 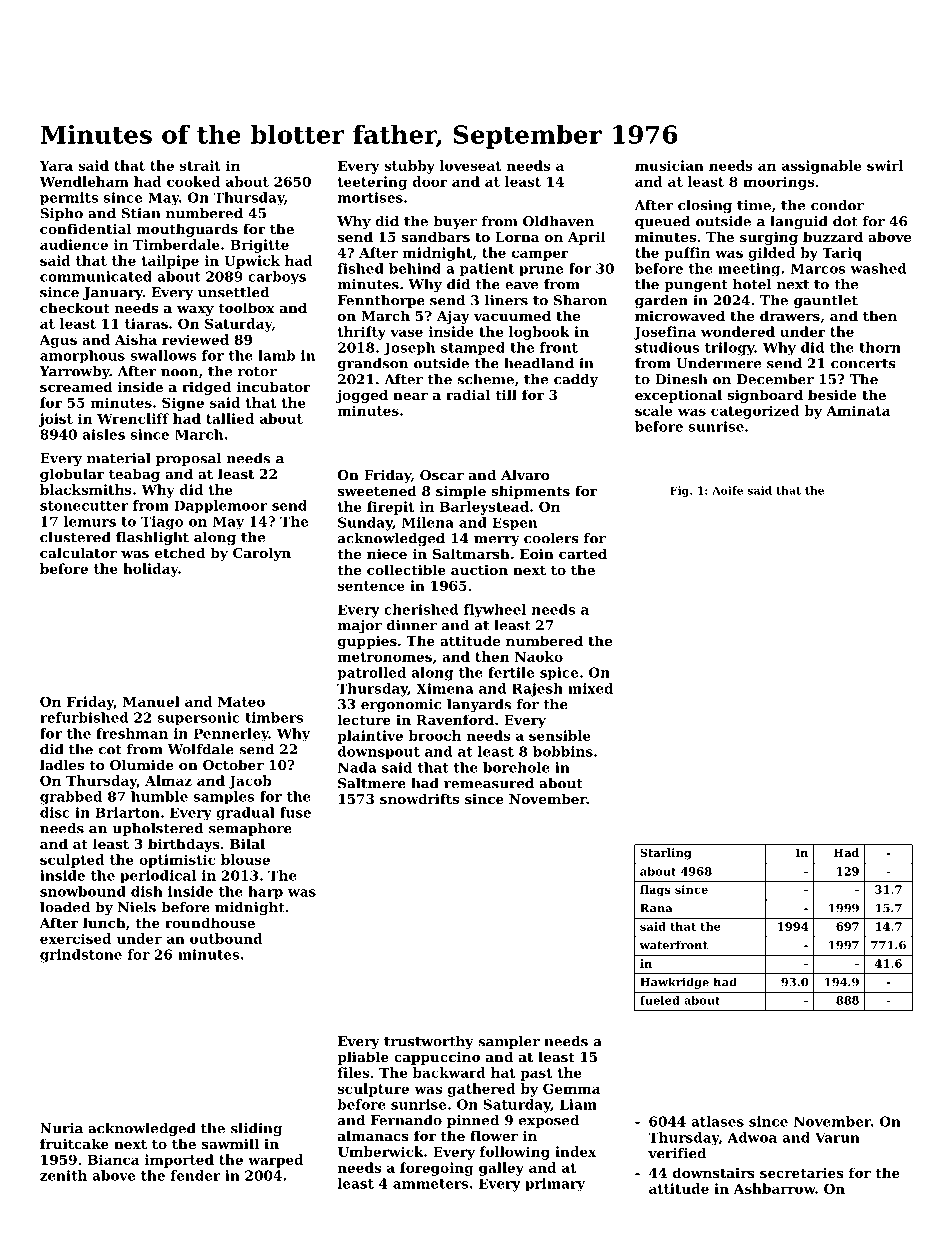 What do you see at coordinates (674, 983) in the document?
I see `Hawkridge` at bounding box center [674, 983].
